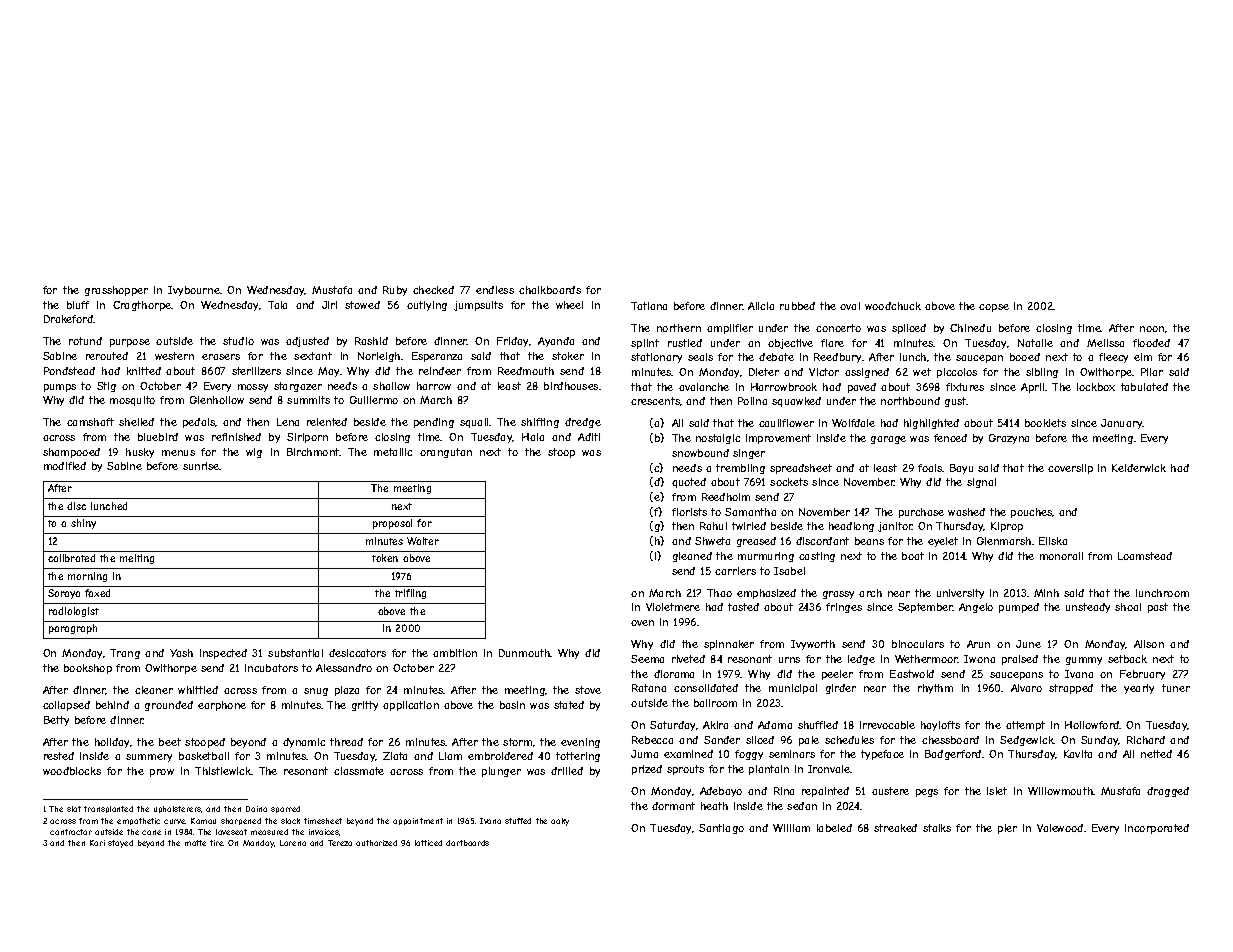 The width and height of the screenshot is (1233, 952). Describe the element at coordinates (1032, 513) in the screenshot. I see `pouches` at that location.
